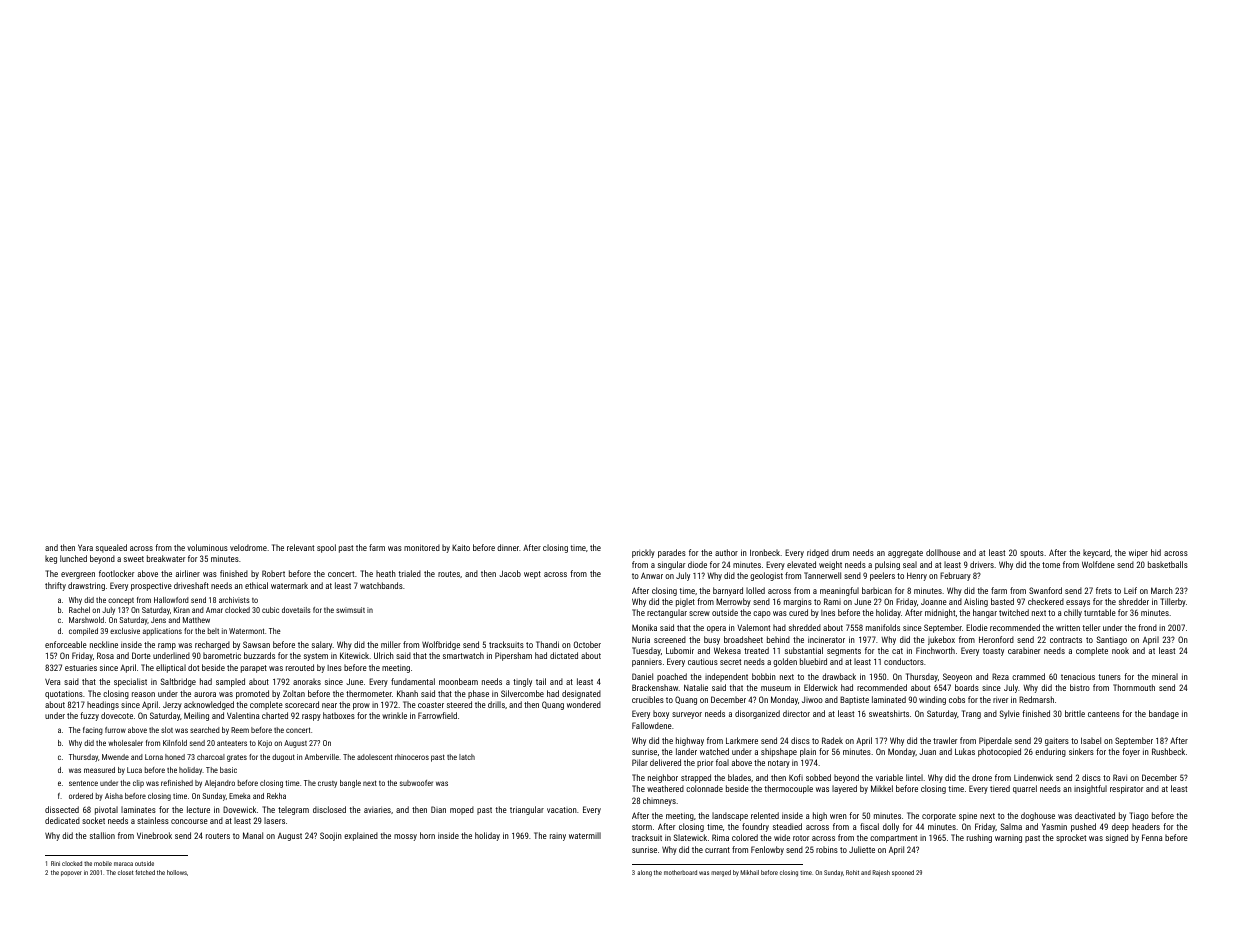 This page has height=952, width=1233. What do you see at coordinates (766, 576) in the page?
I see `geologist` at bounding box center [766, 576].
